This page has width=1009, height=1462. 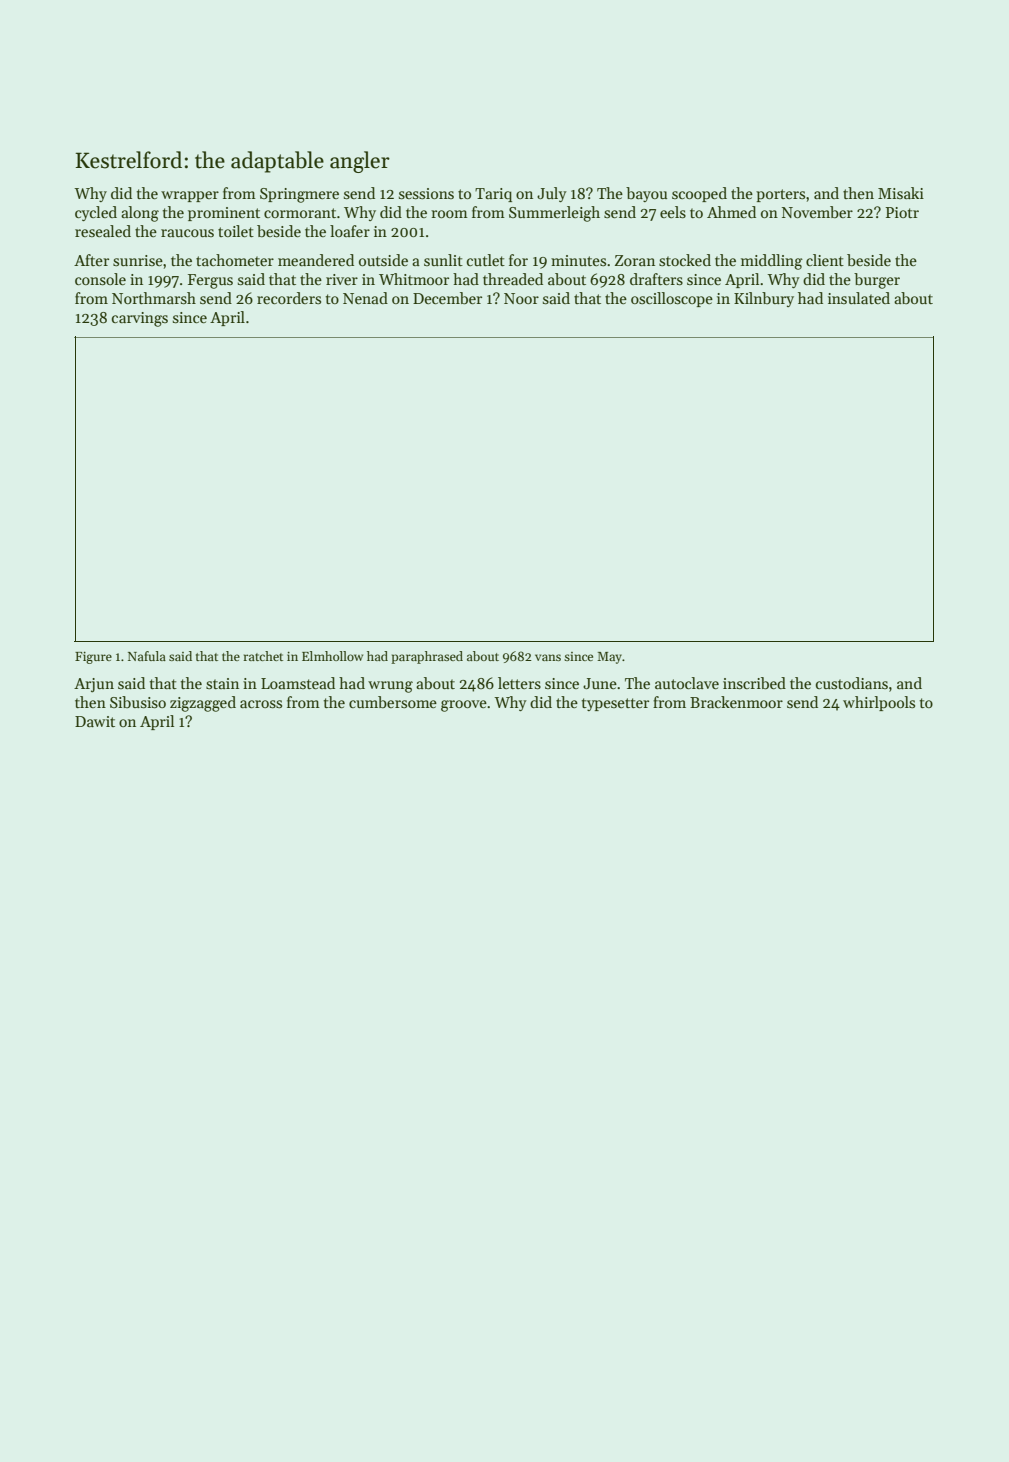 What do you see at coordinates (521, 298) in the page?
I see `Noor` at bounding box center [521, 298].
